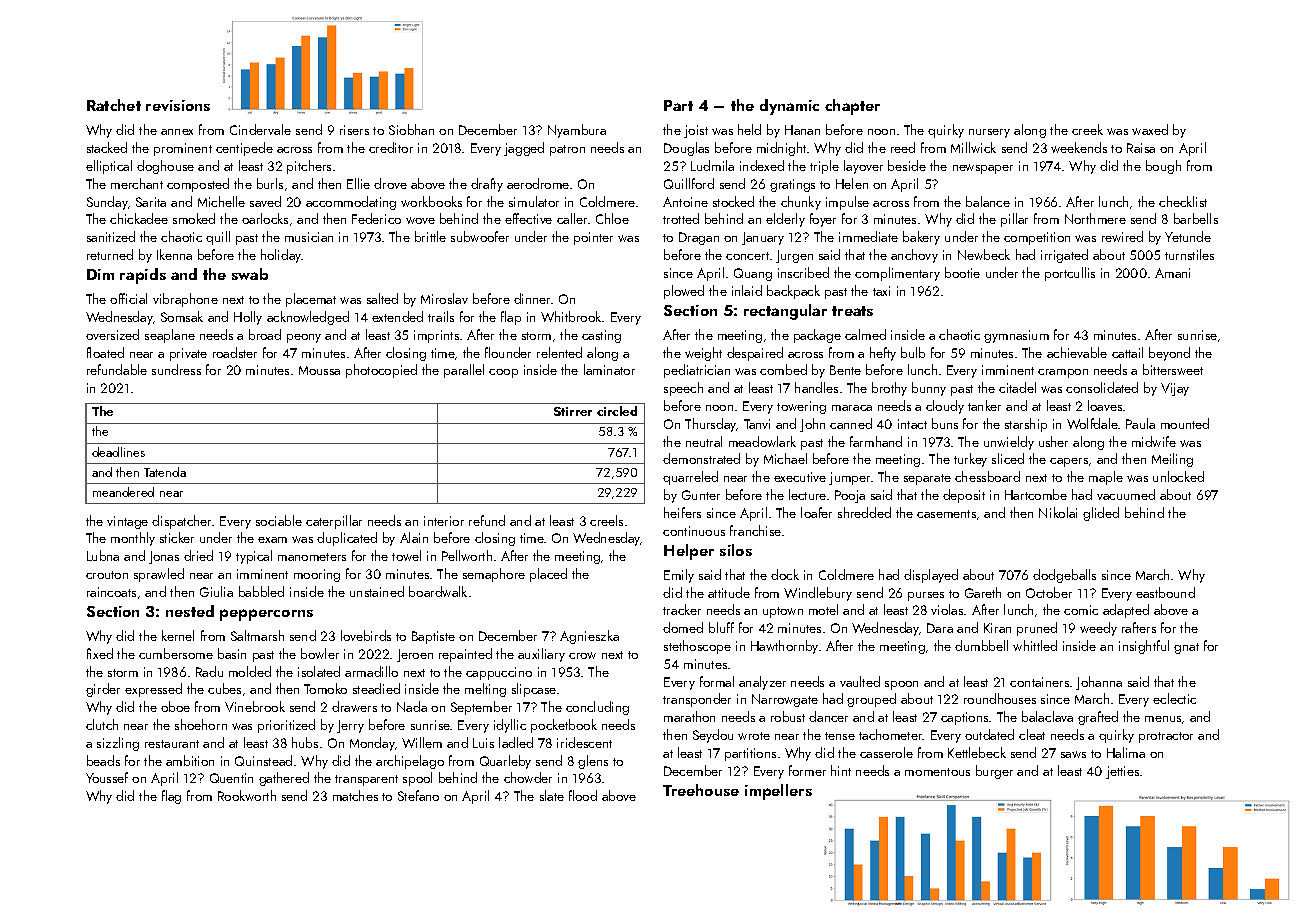 The image size is (1308, 924). Describe the element at coordinates (1064, 576) in the page. I see `dodgeballs` at that location.
